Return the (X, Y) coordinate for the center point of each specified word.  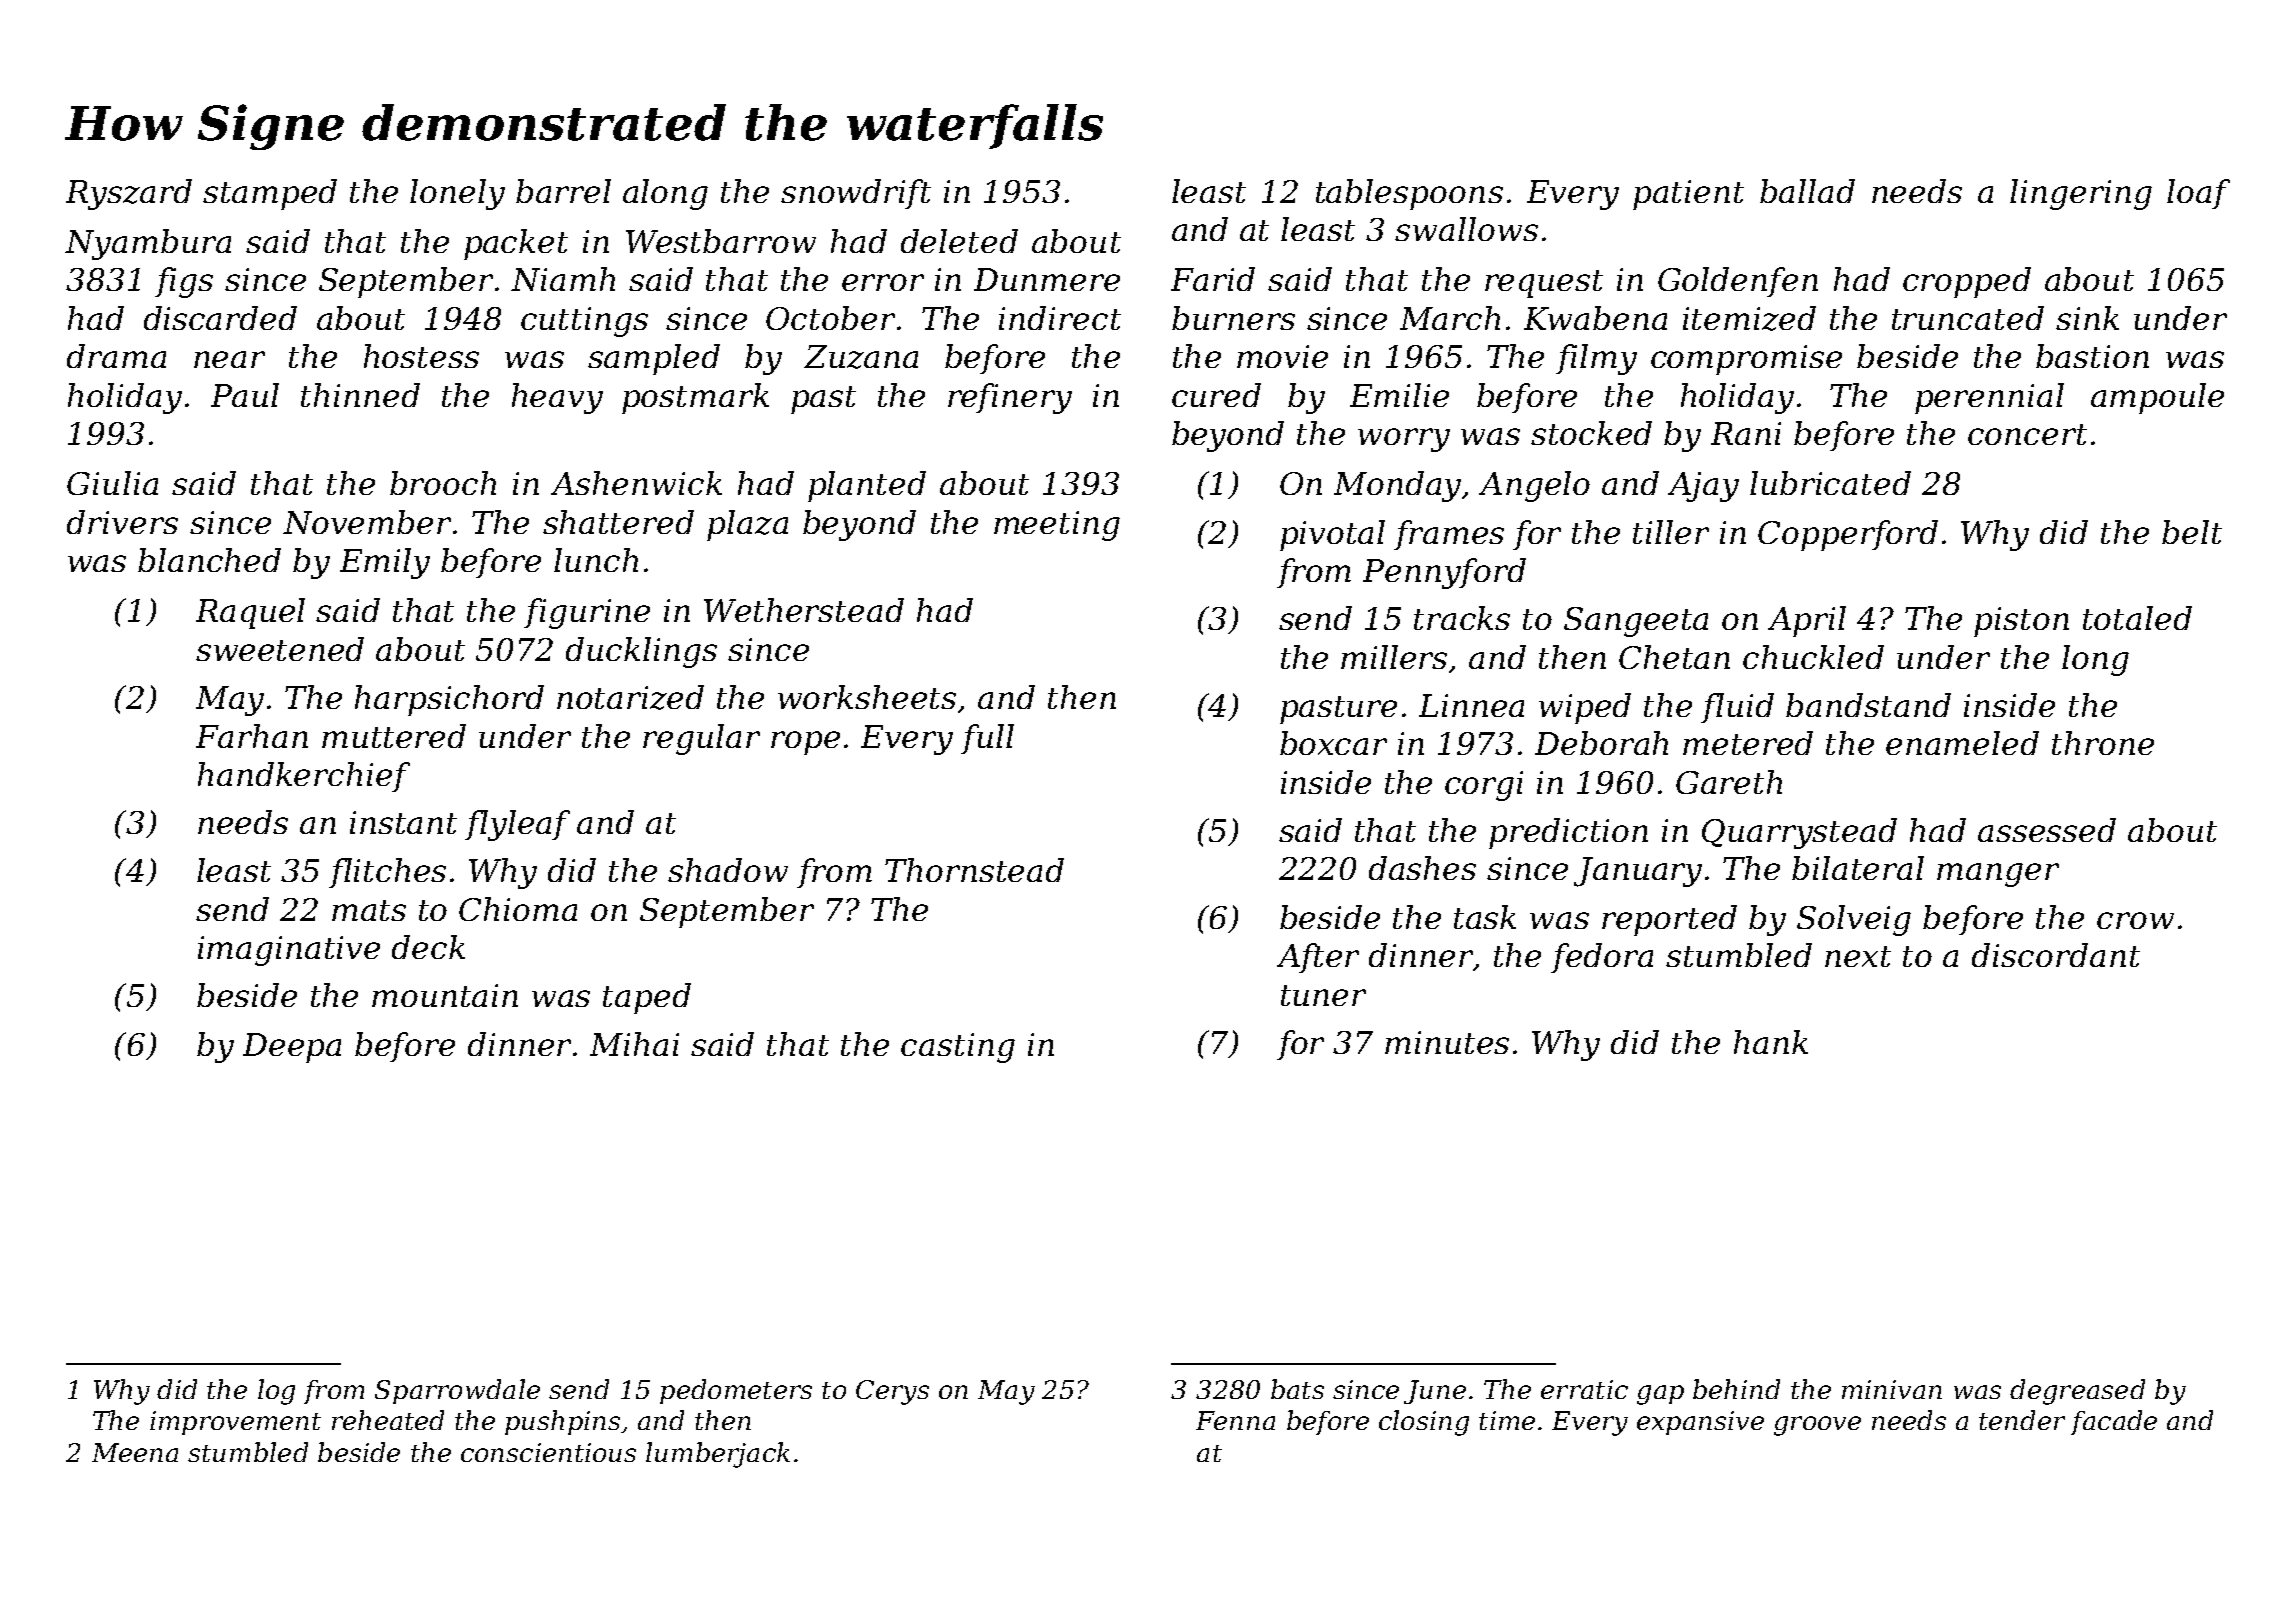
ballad (1807, 191)
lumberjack (718, 1455)
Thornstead (974, 870)
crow (2135, 920)
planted (867, 486)
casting (958, 1048)
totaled (2137, 618)
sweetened (280, 649)
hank (1771, 1042)
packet (516, 244)
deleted (959, 241)
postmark (695, 398)
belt (2192, 532)
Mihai (634, 1044)
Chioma (518, 909)
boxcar (1333, 743)
